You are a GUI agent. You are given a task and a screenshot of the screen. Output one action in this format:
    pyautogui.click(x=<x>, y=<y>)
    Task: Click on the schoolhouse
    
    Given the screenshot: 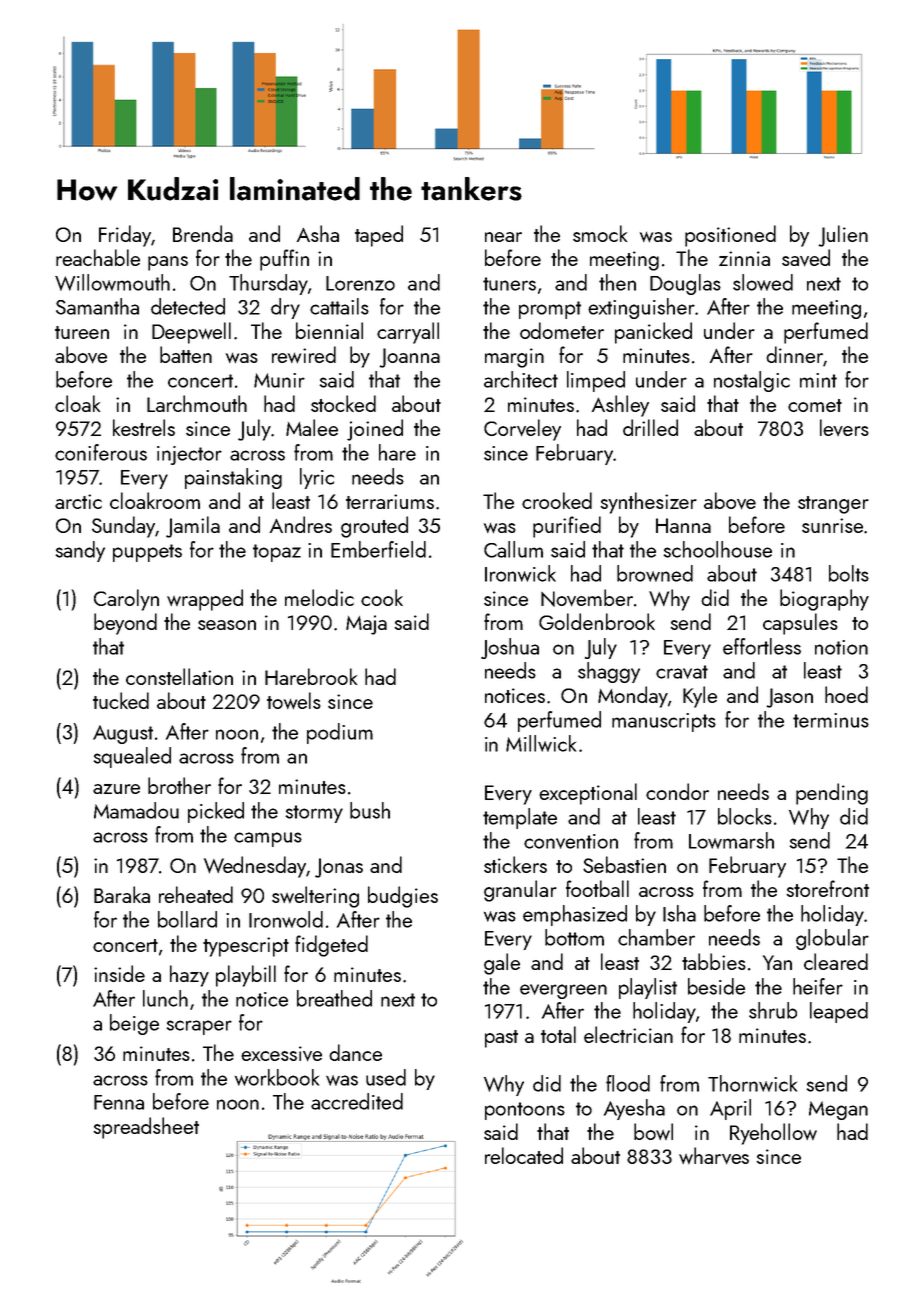 What is the action you would take?
    pyautogui.click(x=717, y=549)
